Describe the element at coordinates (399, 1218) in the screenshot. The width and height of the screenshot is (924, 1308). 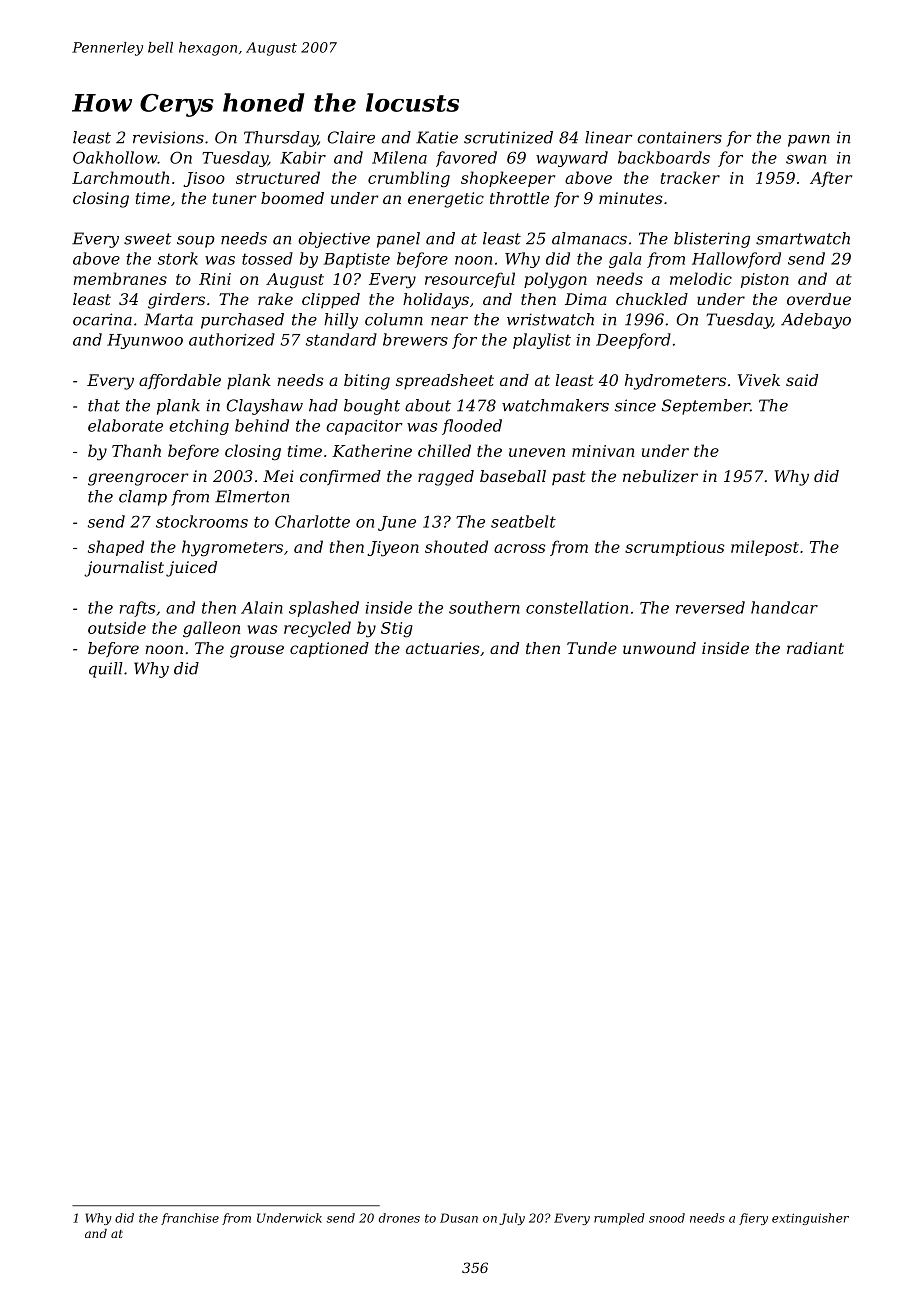
I see `drones` at that location.
